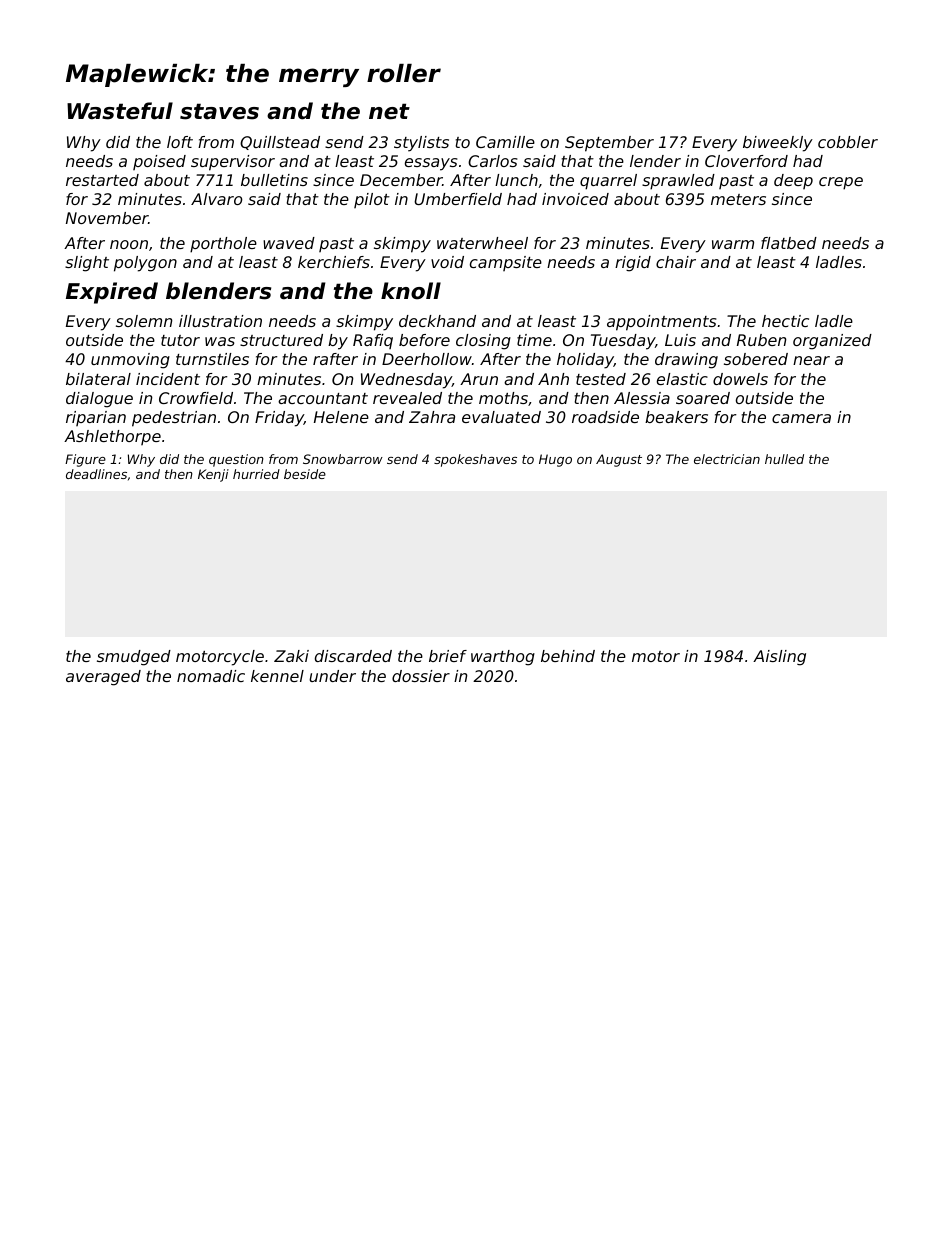  I want to click on biweekly, so click(778, 144).
